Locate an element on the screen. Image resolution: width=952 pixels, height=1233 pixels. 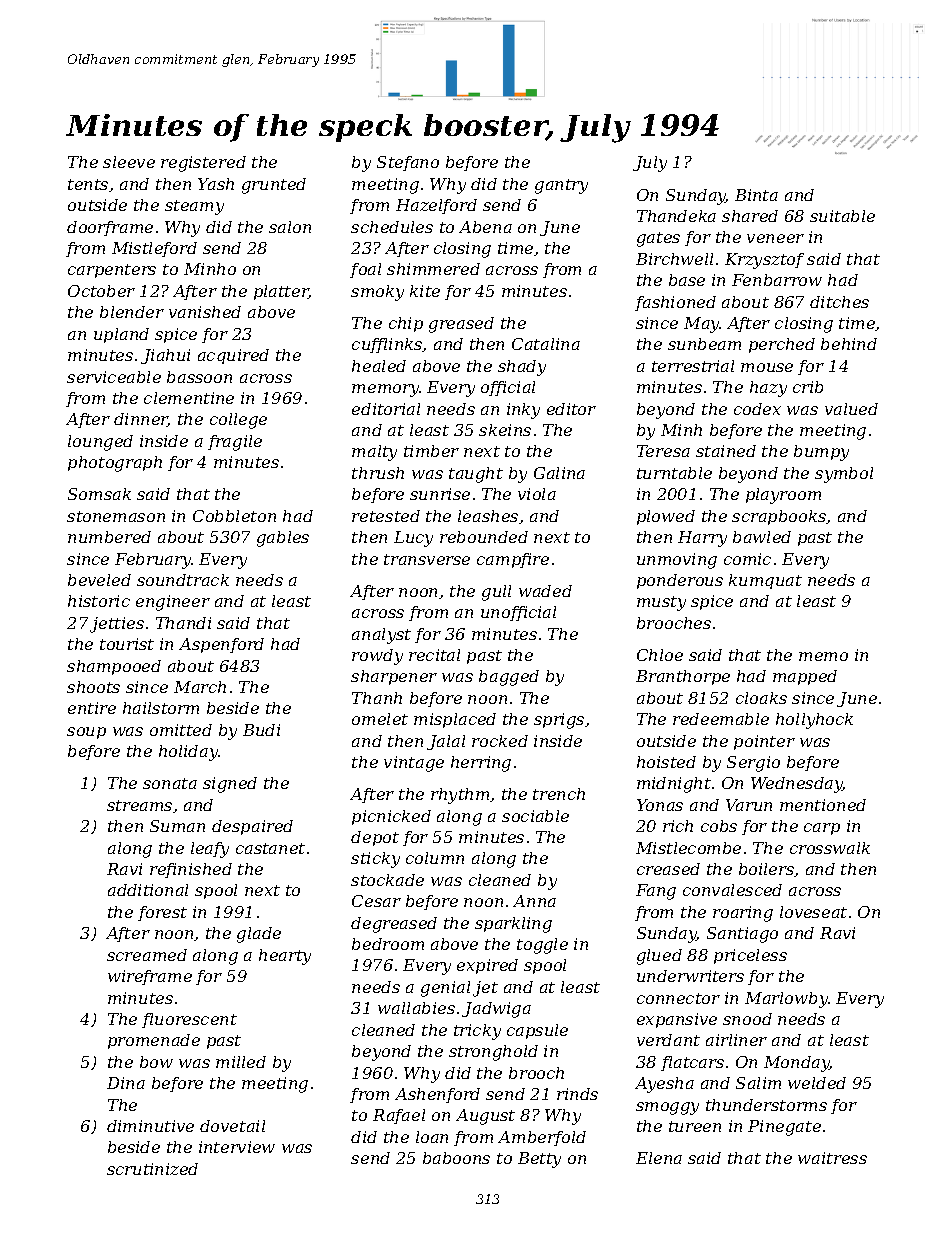
schedules is located at coordinates (392, 227).
